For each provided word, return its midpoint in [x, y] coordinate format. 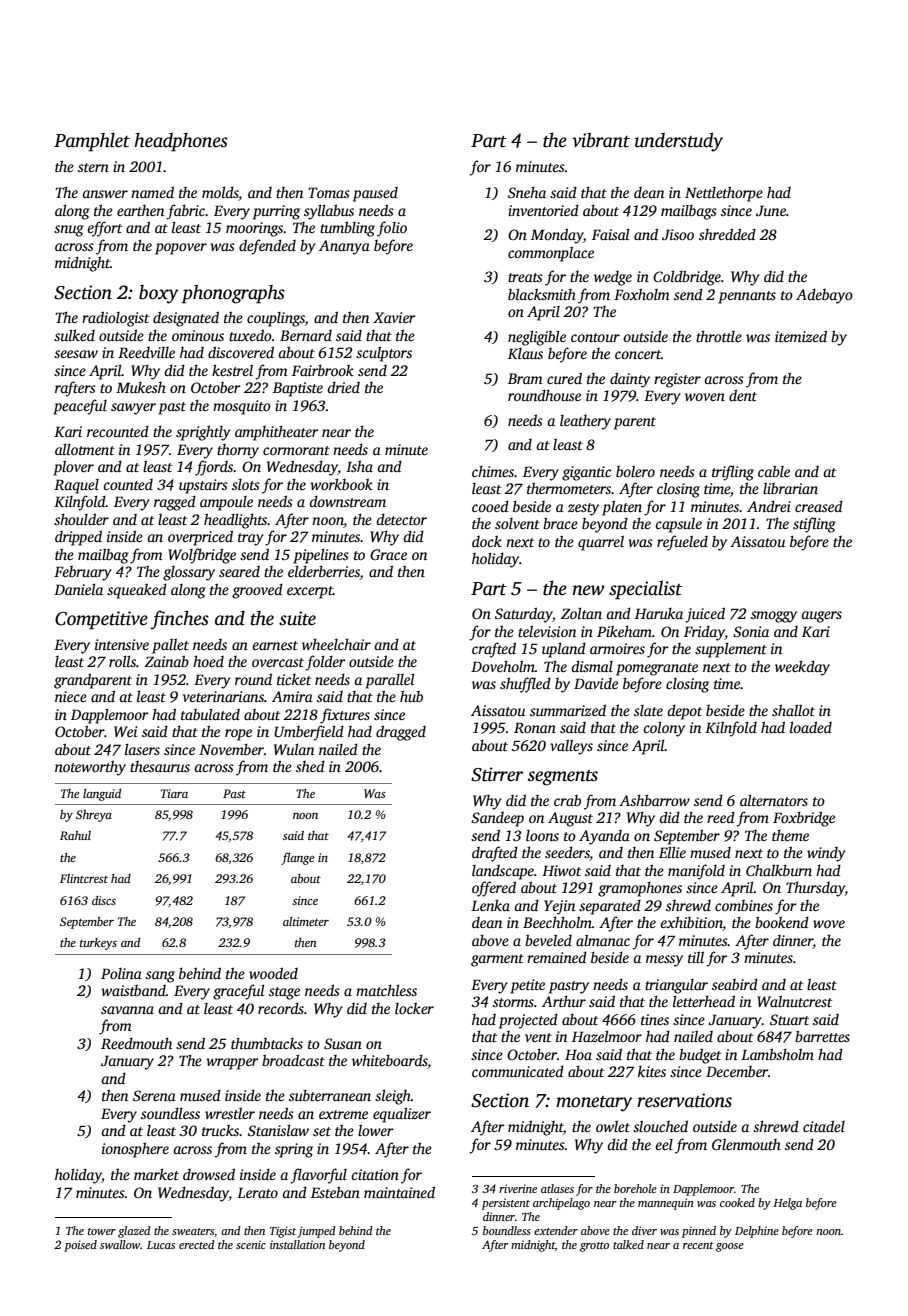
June [771, 210]
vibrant [601, 140]
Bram [525, 378]
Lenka [490, 905]
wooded [273, 973]
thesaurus [160, 766]
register [677, 380]
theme [790, 835]
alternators [774, 800]
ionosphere [135, 1150]
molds [220, 193]
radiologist [115, 319]
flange [297, 858]
